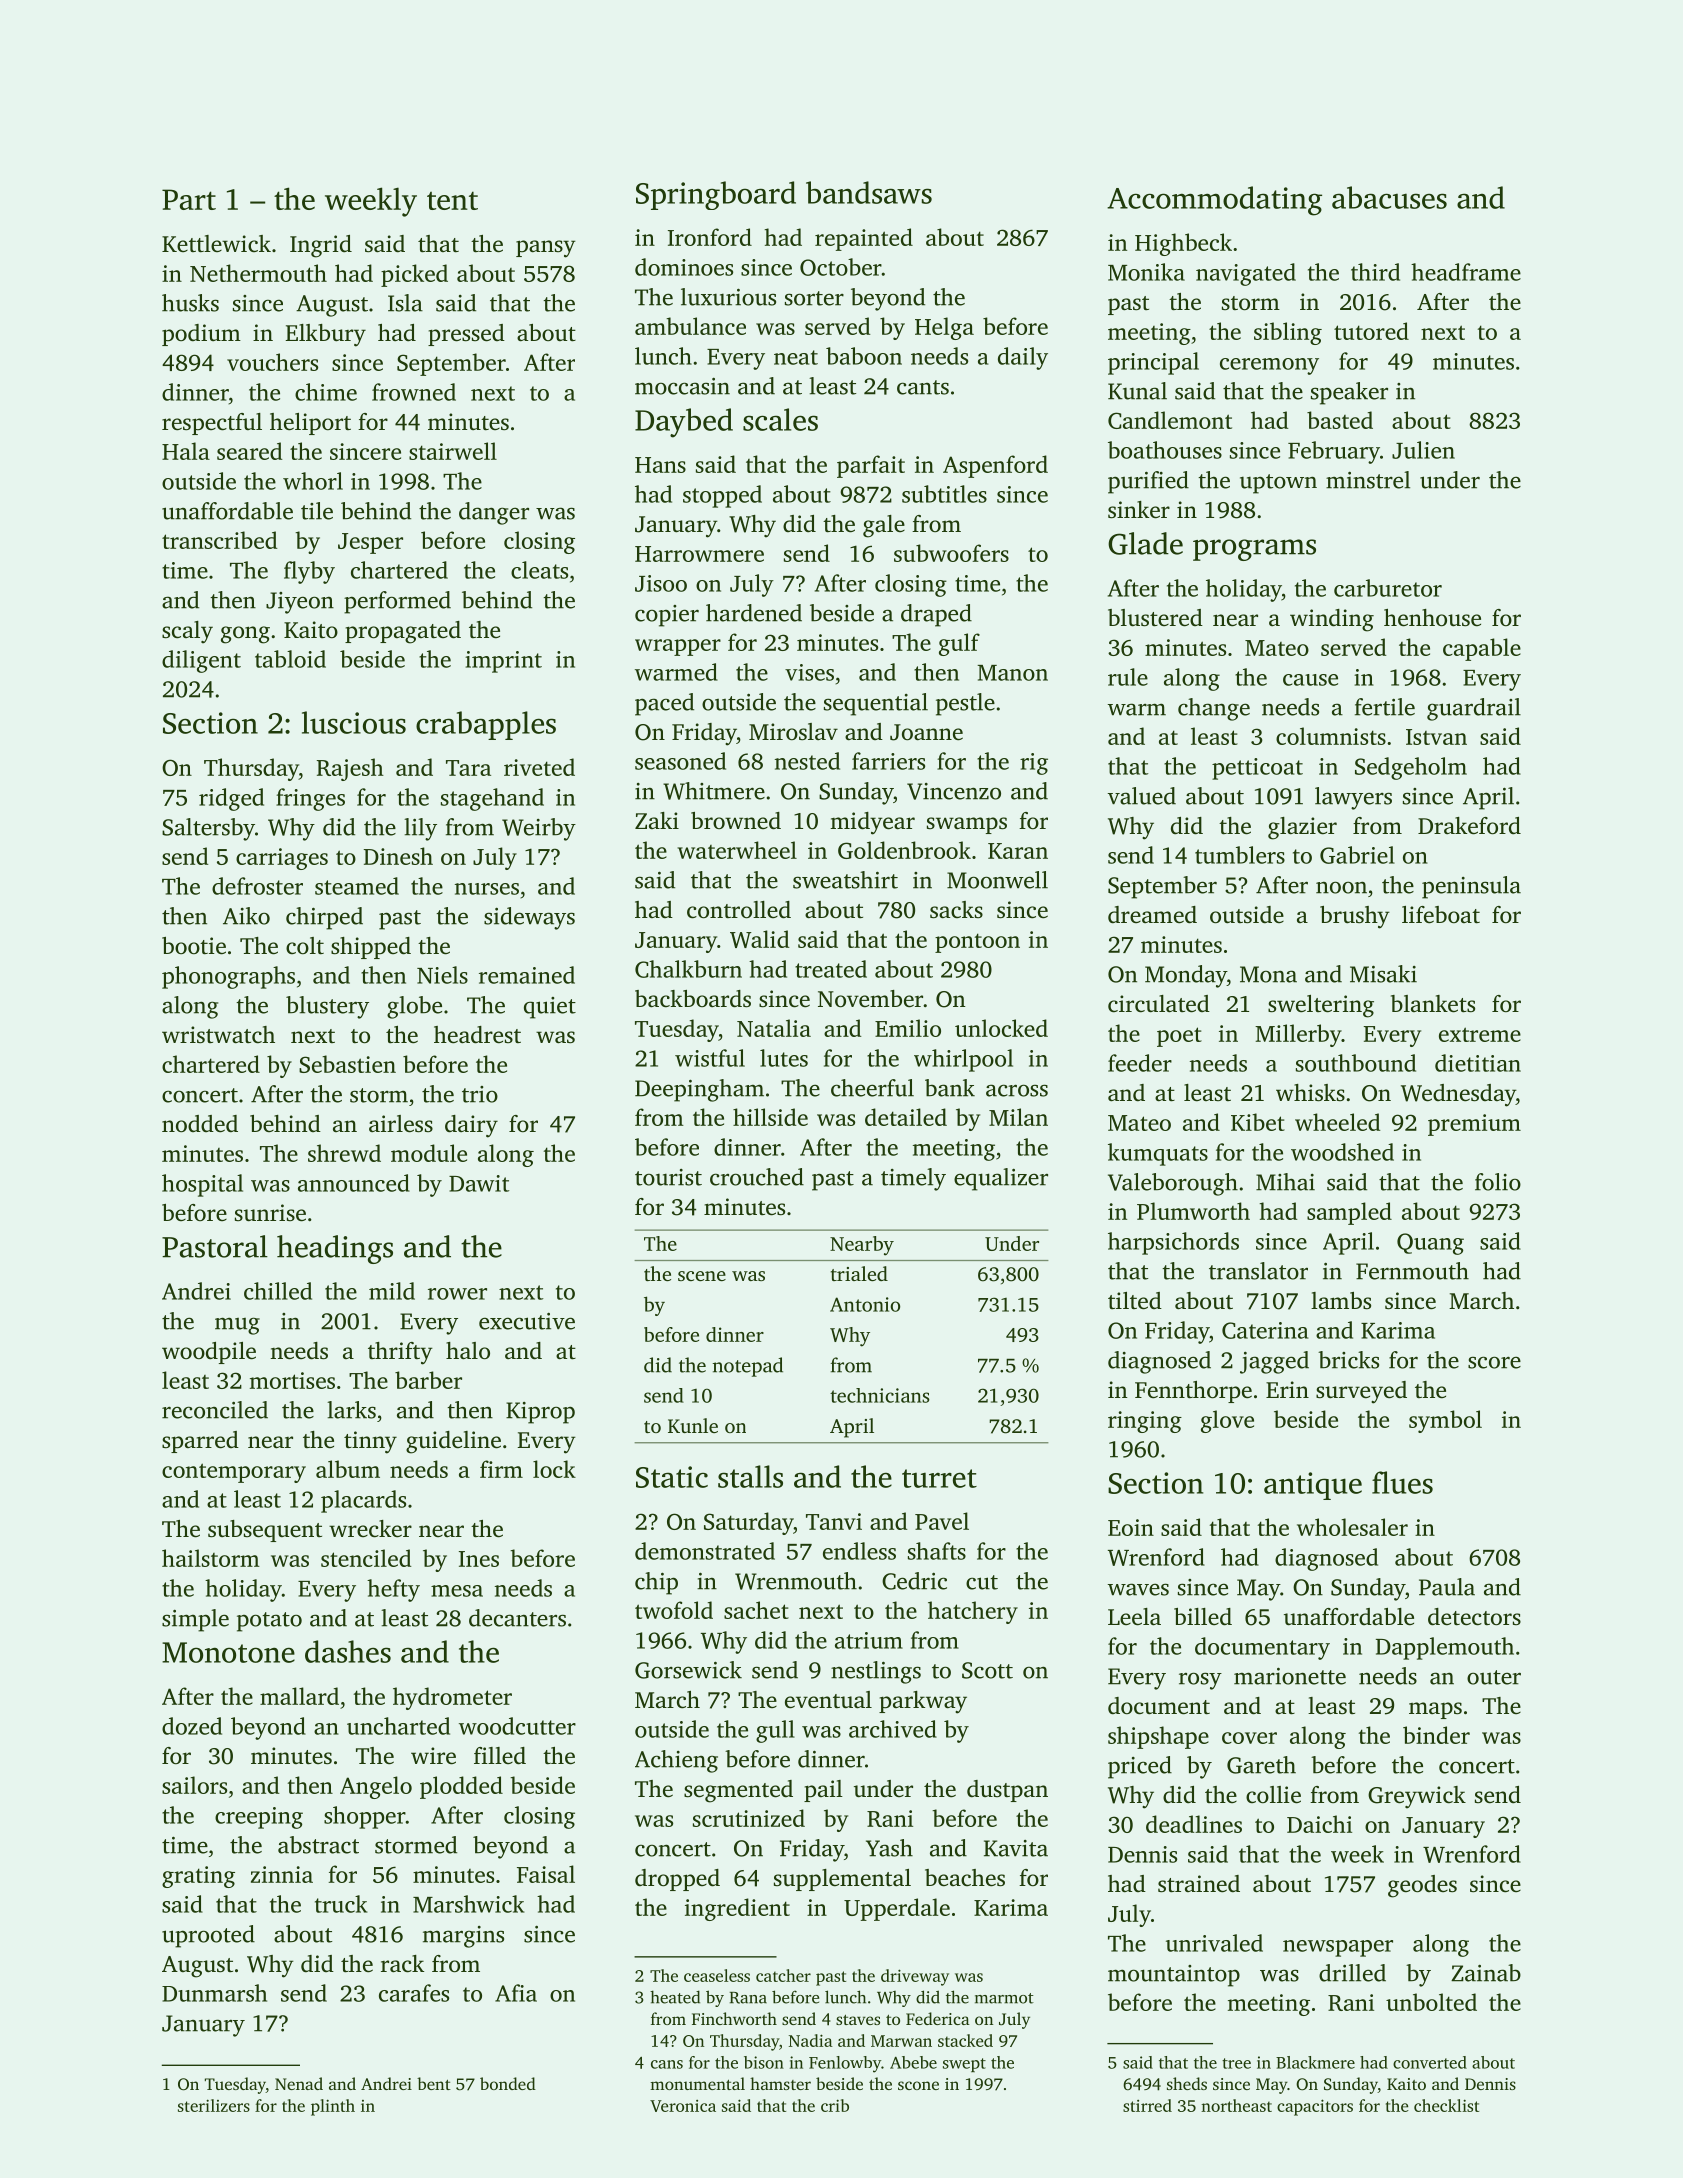  I want to click on bandsaws, so click(869, 192).
